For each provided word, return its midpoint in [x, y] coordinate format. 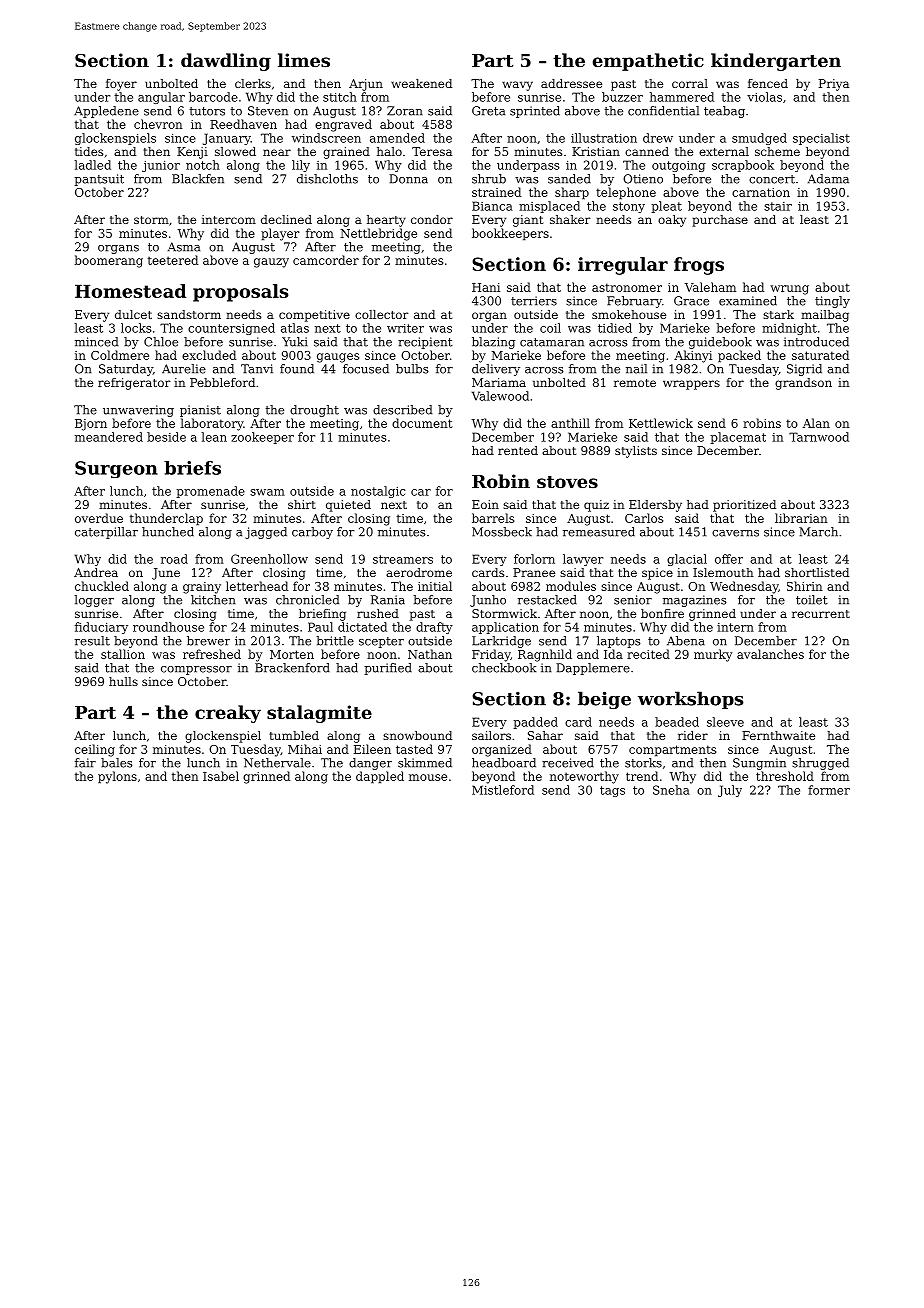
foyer [121, 85]
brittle [335, 641]
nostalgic [378, 492]
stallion [123, 654]
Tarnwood [819, 437]
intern [735, 627]
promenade [210, 492]
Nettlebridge [378, 234]
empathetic [648, 62]
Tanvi [257, 369]
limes [304, 60]
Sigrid [804, 370]
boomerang [108, 261]
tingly [832, 302]
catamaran [552, 342]
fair [85, 763]
